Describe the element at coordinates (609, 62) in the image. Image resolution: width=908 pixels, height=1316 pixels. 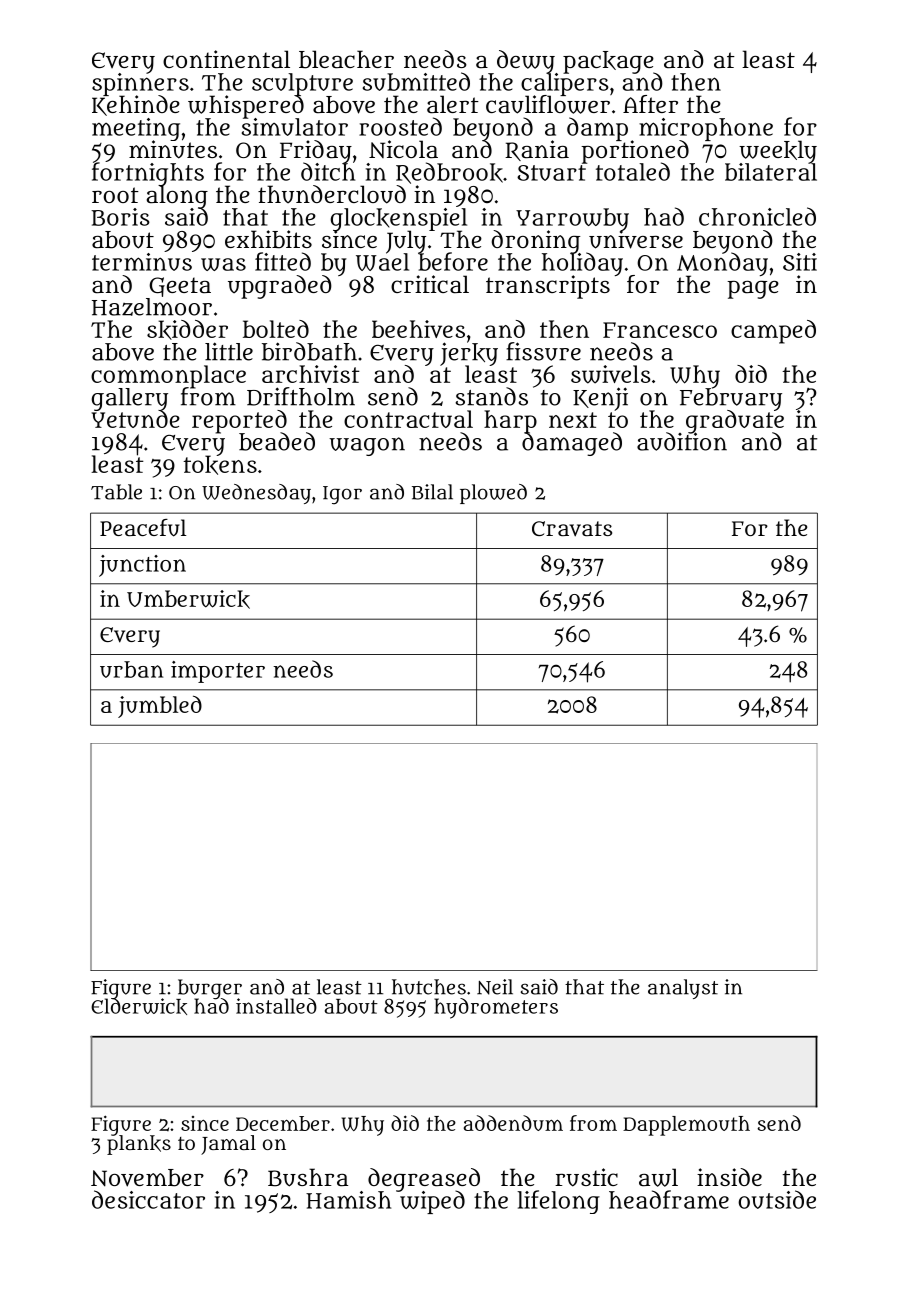
I see `package` at that location.
